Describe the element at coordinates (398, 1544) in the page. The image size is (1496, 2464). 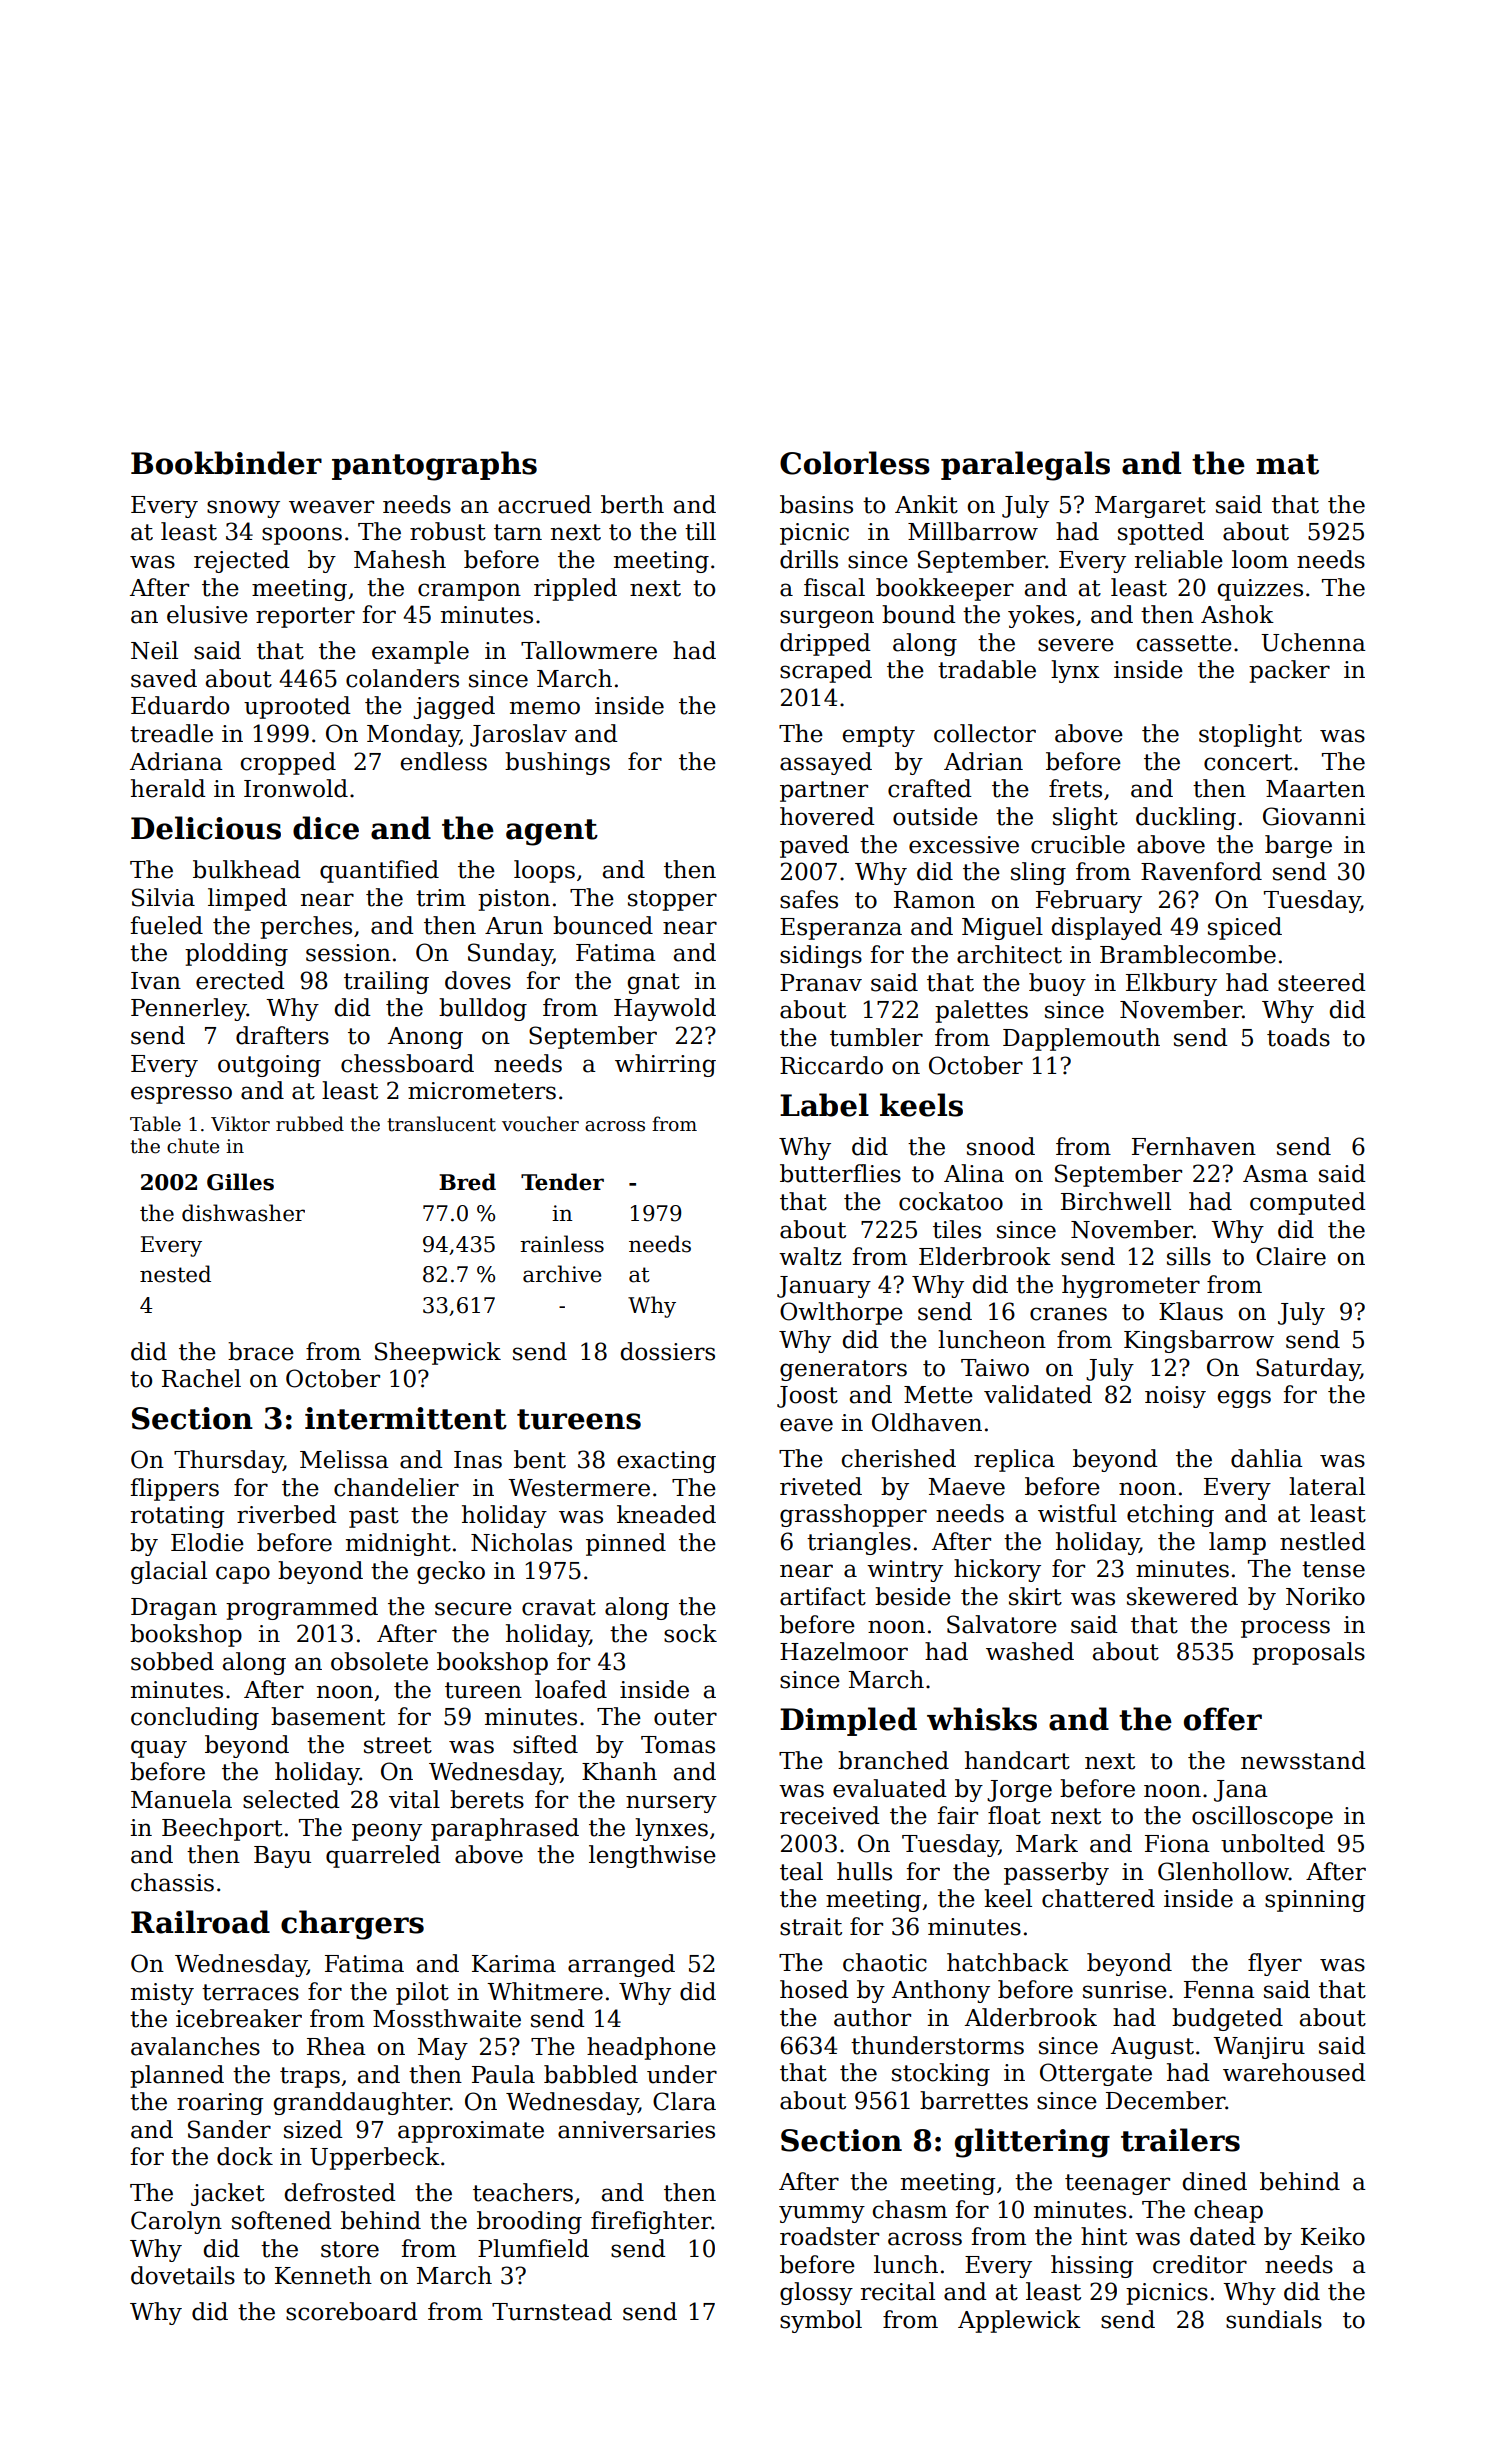
I see `midnight` at that location.
